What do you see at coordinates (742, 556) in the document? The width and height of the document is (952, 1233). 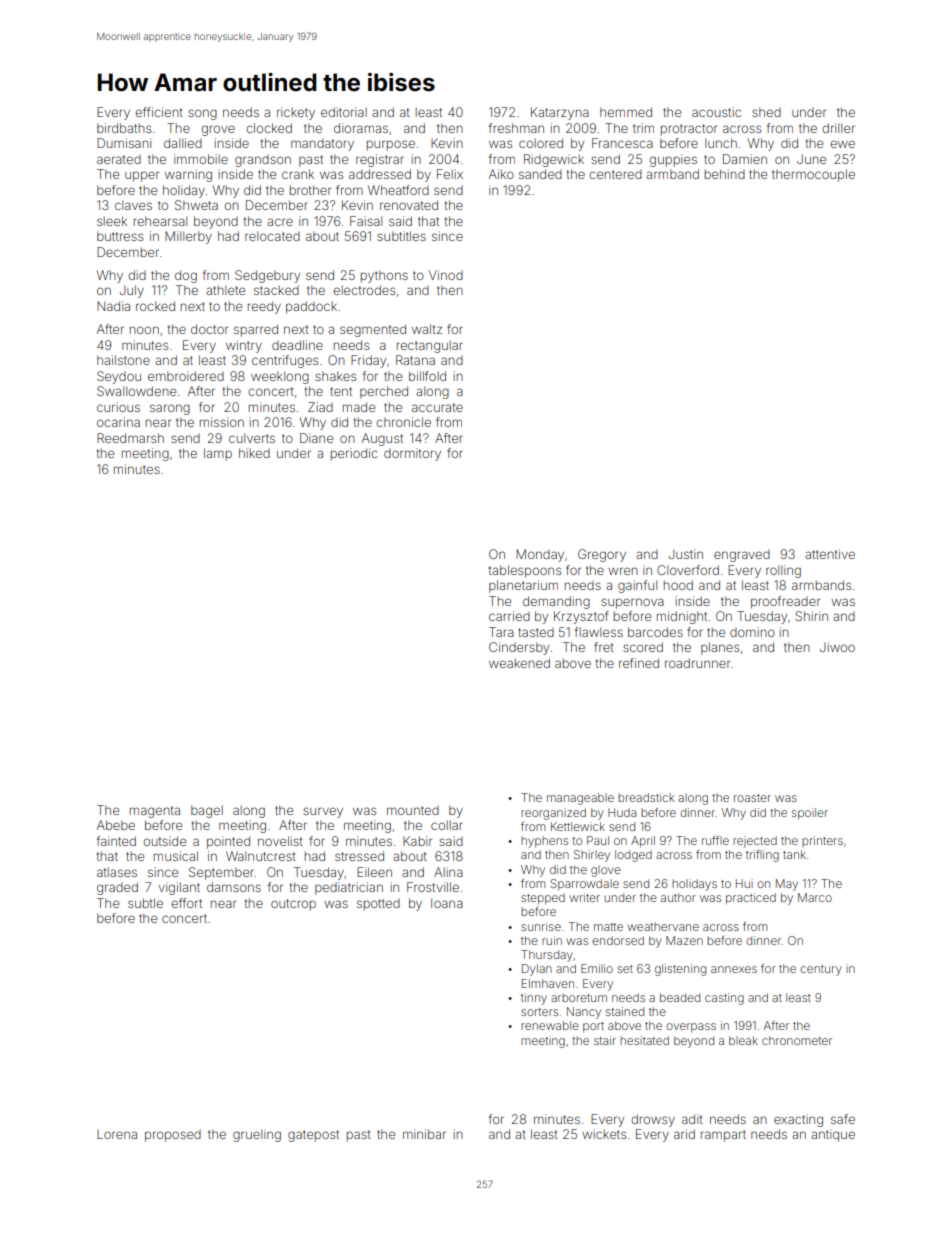 I see `engraved` at bounding box center [742, 556].
